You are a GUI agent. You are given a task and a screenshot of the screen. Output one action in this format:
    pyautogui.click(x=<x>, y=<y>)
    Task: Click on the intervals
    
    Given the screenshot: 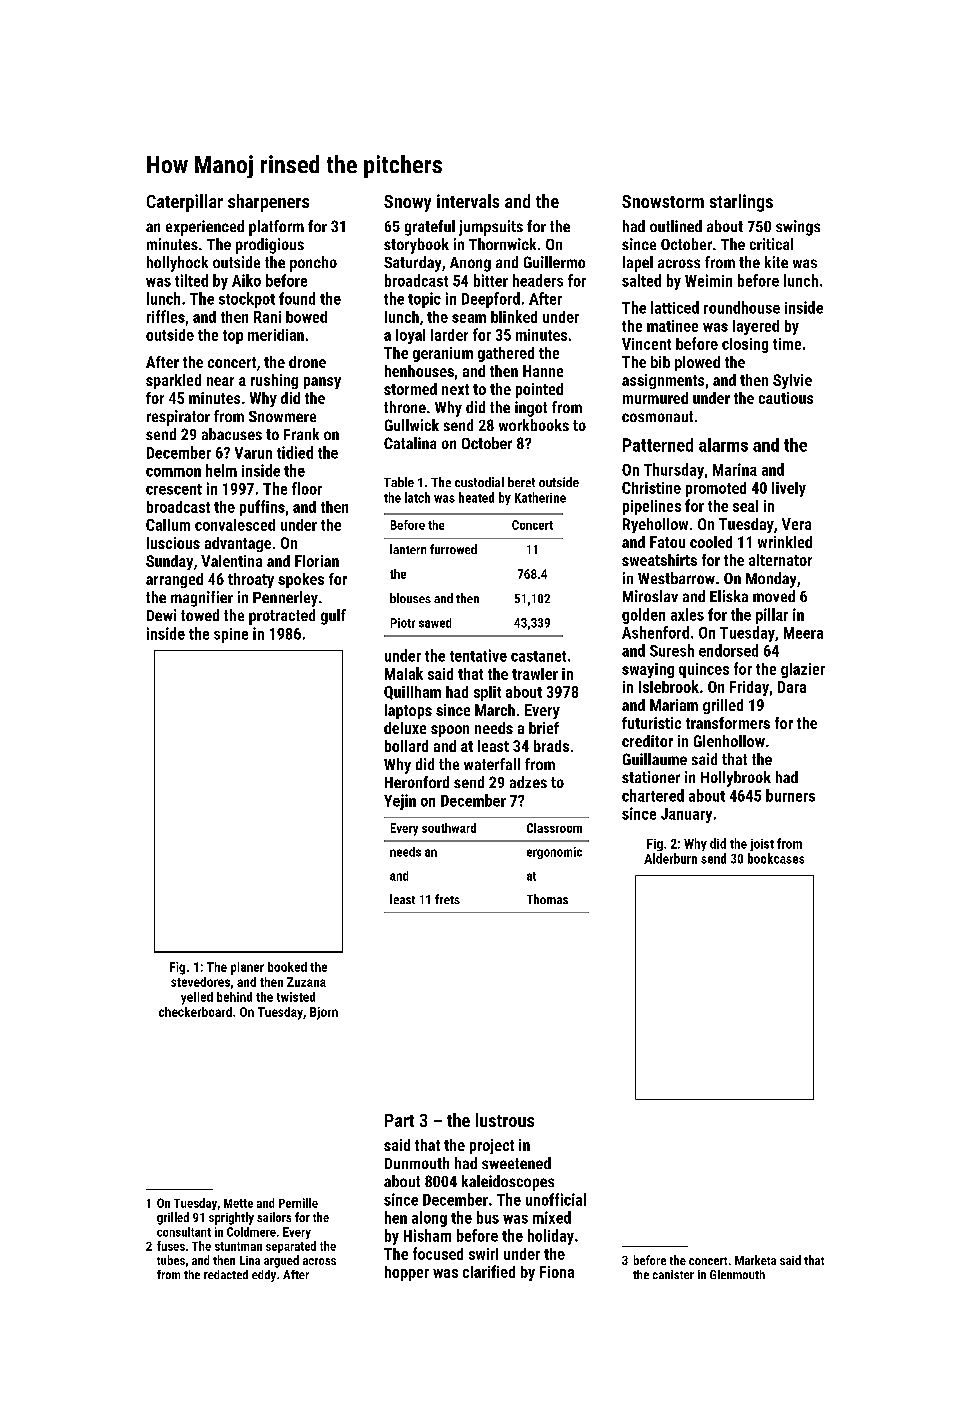 What is the action you would take?
    pyautogui.click(x=468, y=201)
